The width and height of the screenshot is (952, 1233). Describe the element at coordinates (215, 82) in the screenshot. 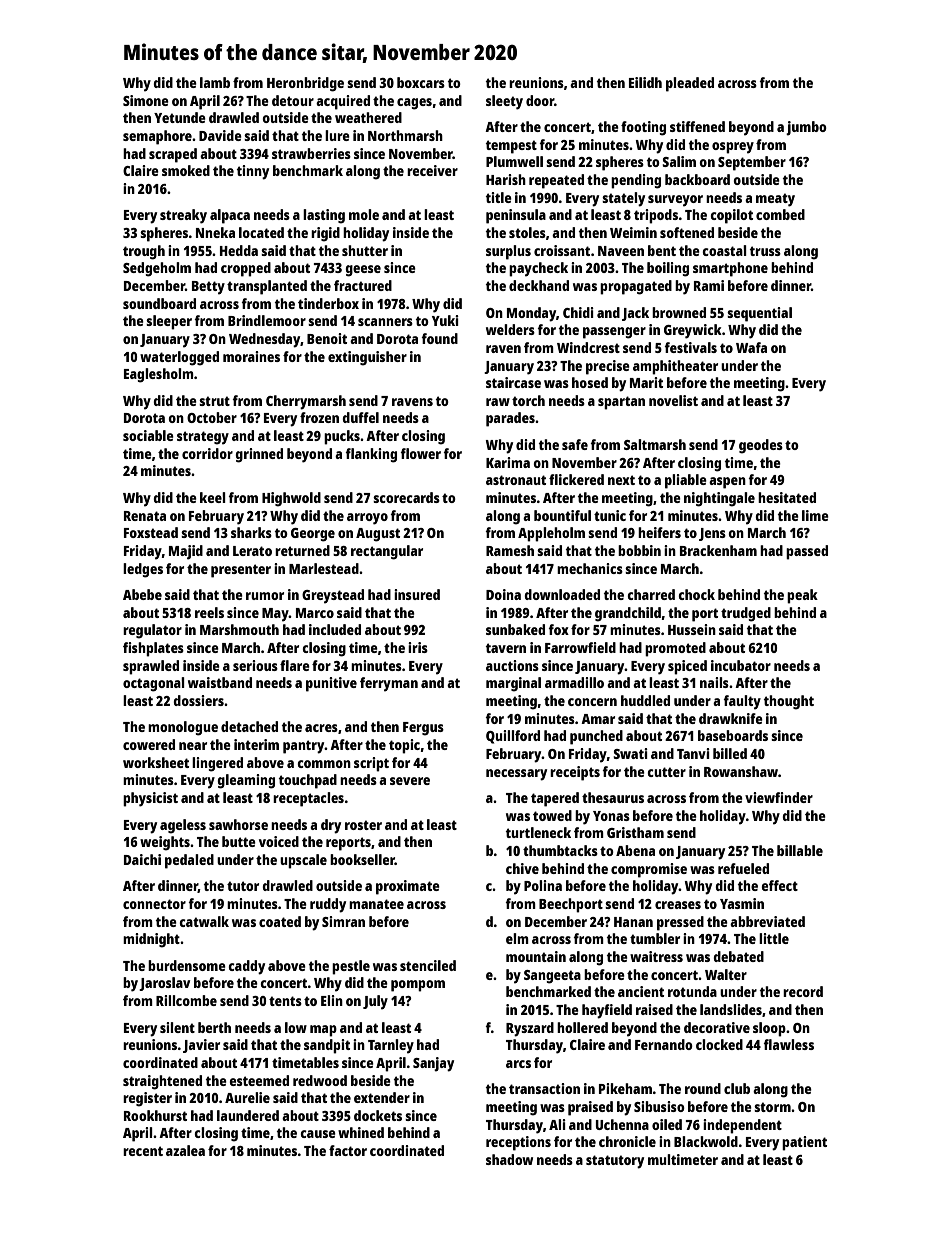

I see `lamb` at that location.
